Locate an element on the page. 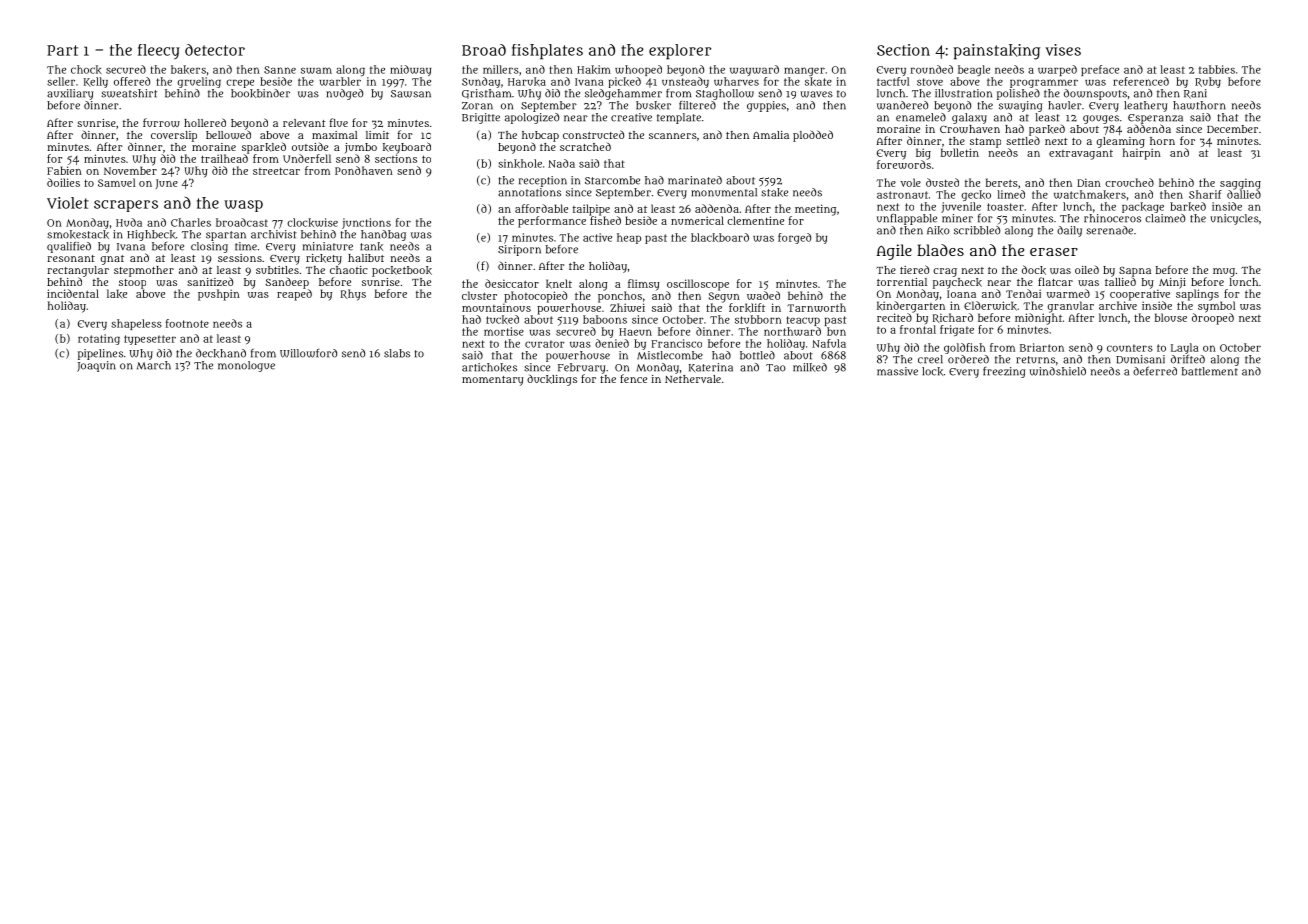 The height and width of the image is (924, 1308). forewords is located at coordinates (904, 164).
